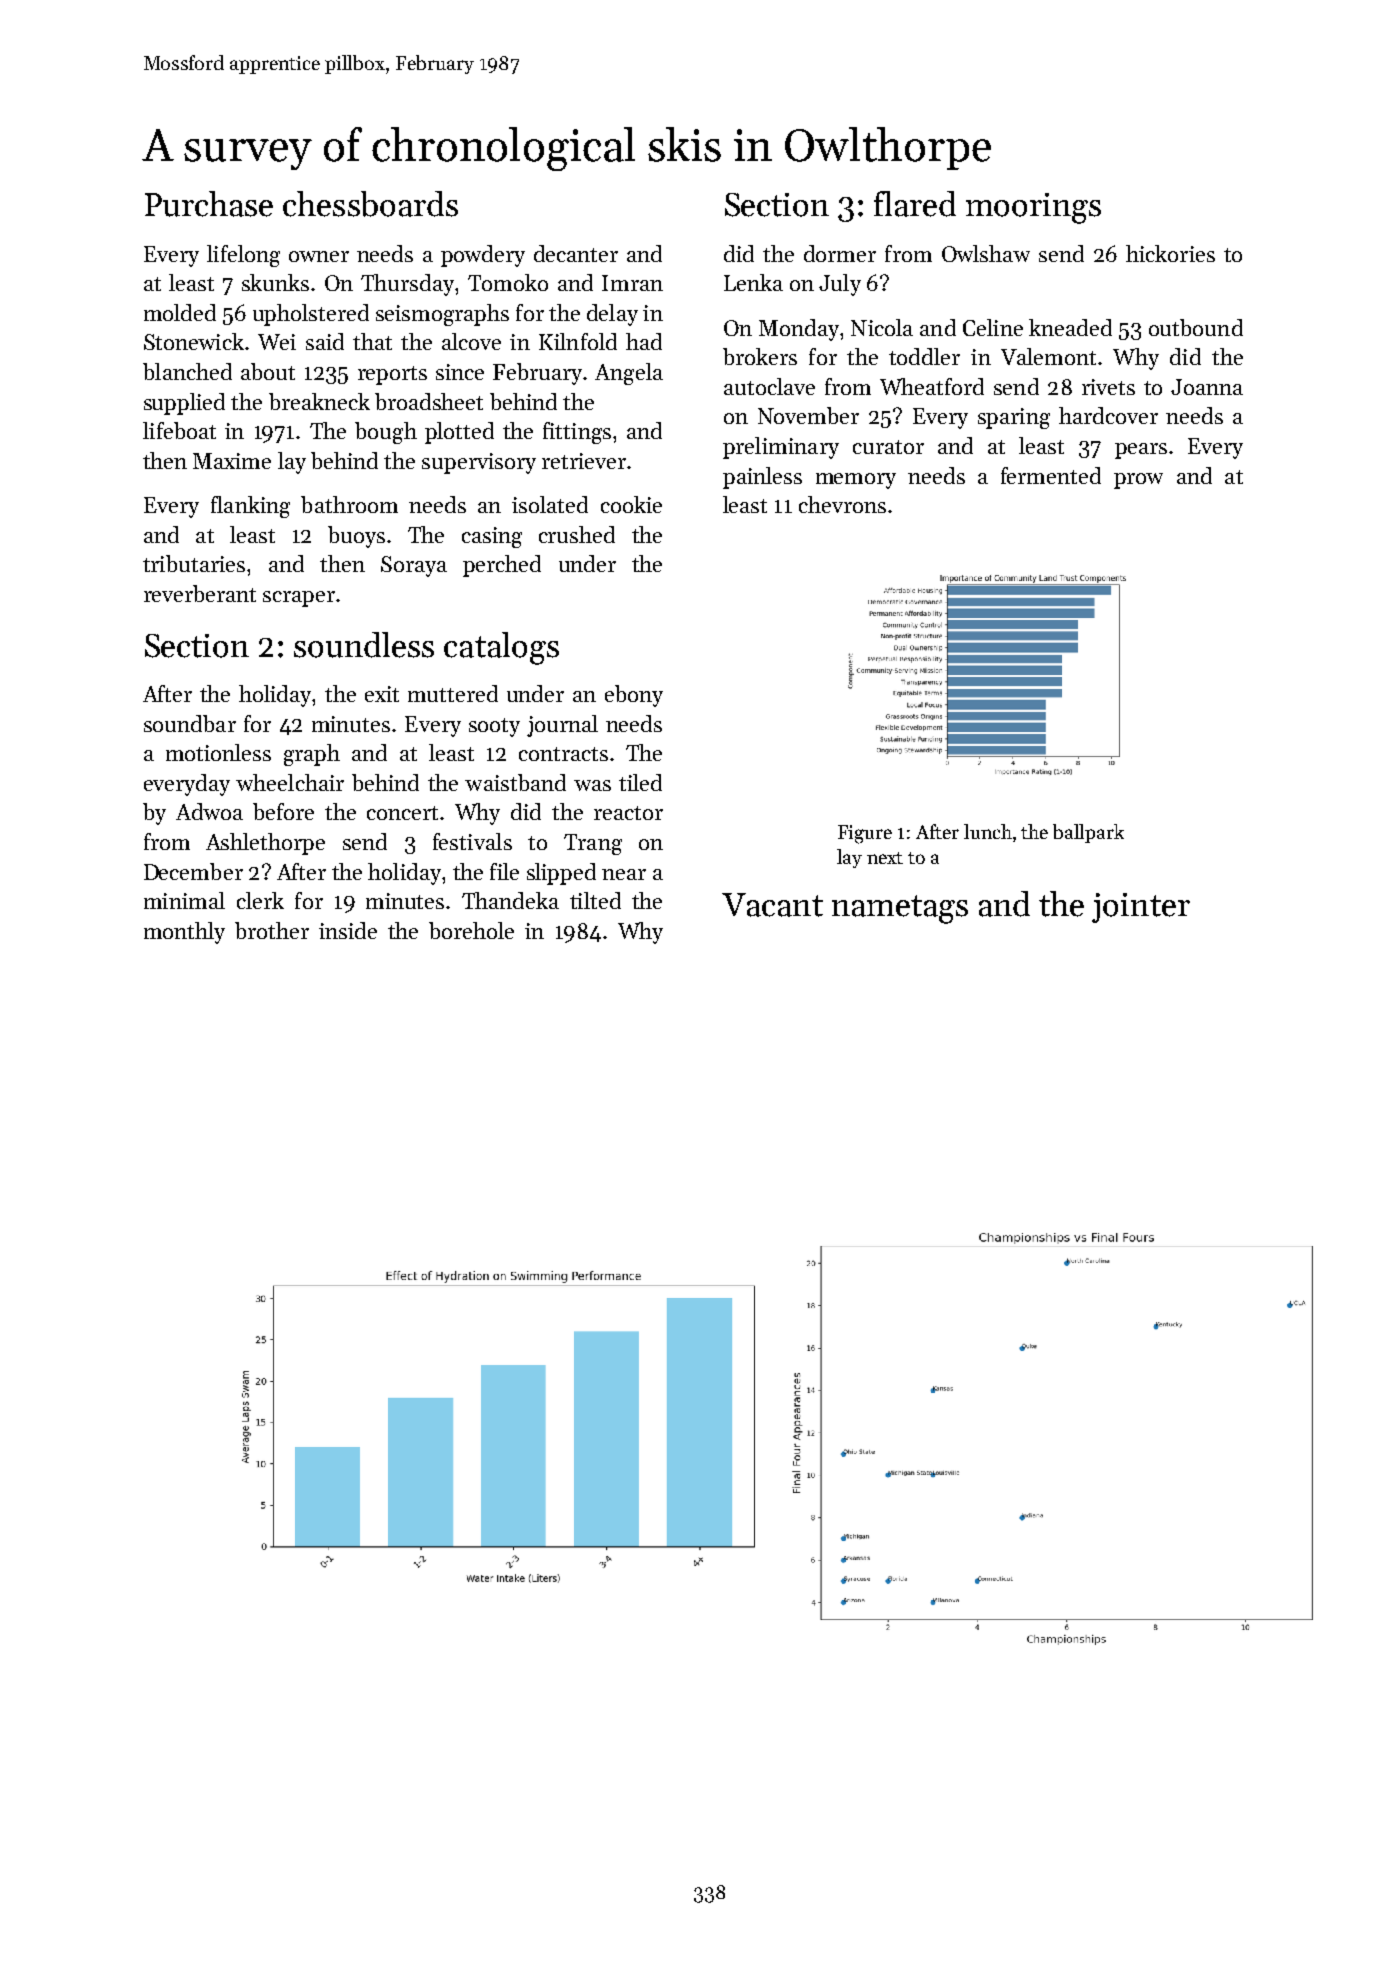 The image size is (1386, 1969). What do you see at coordinates (501, 648) in the image?
I see `catalogs` at bounding box center [501, 648].
